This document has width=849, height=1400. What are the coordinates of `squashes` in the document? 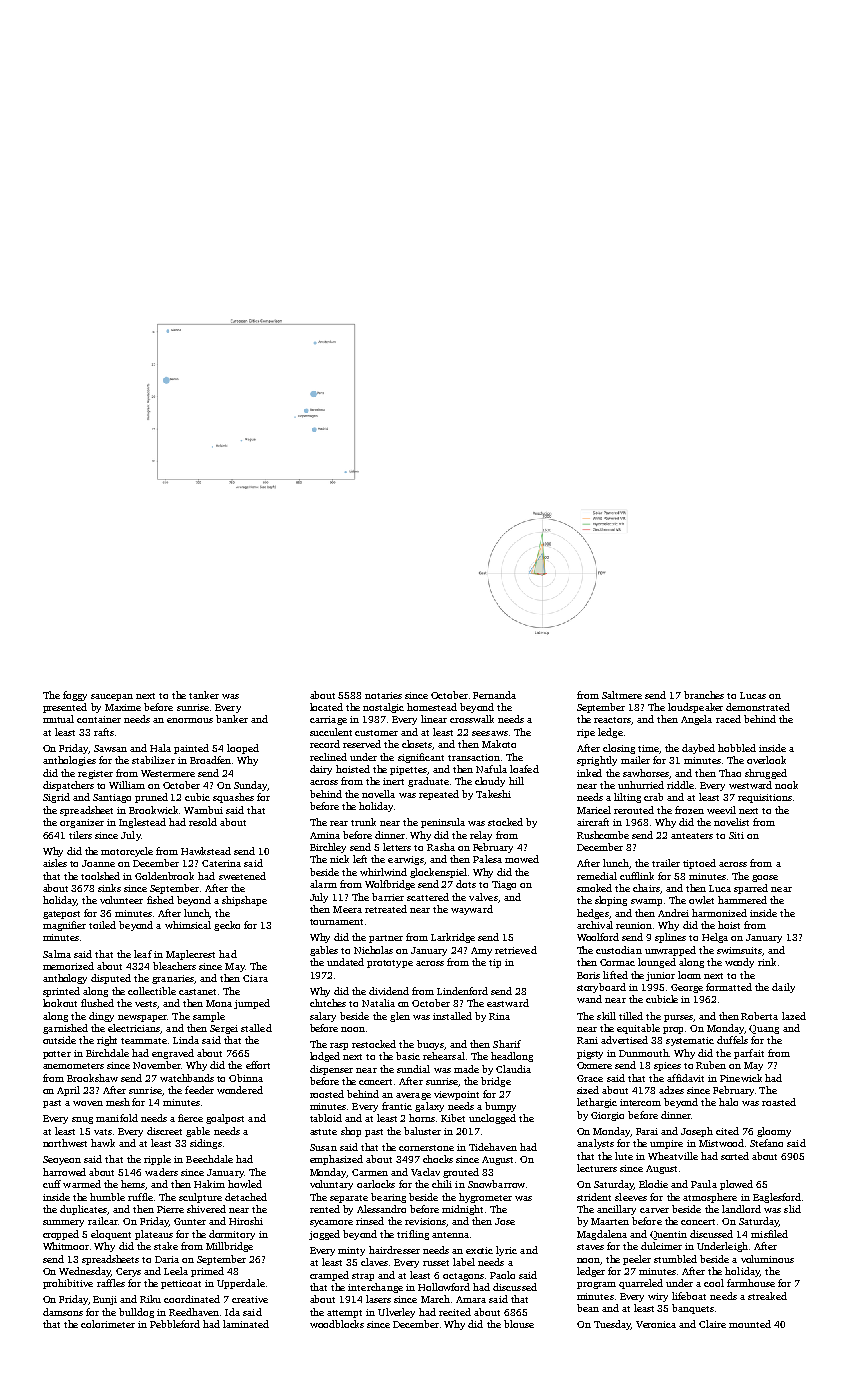 It's located at (233, 798).
